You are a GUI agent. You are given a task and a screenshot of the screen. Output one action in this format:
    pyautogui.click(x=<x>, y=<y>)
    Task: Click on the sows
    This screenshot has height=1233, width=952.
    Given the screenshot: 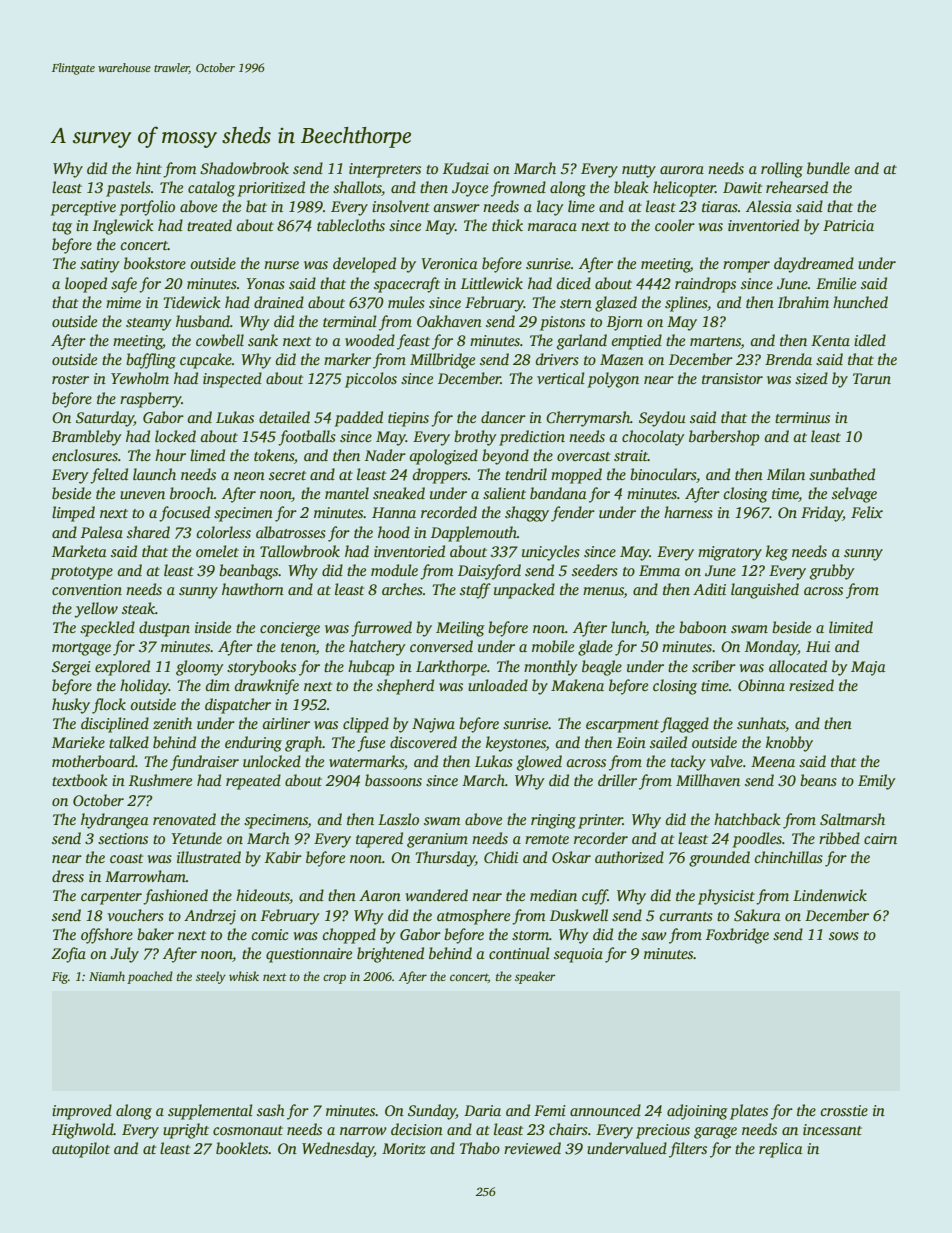 What is the action you would take?
    pyautogui.click(x=844, y=936)
